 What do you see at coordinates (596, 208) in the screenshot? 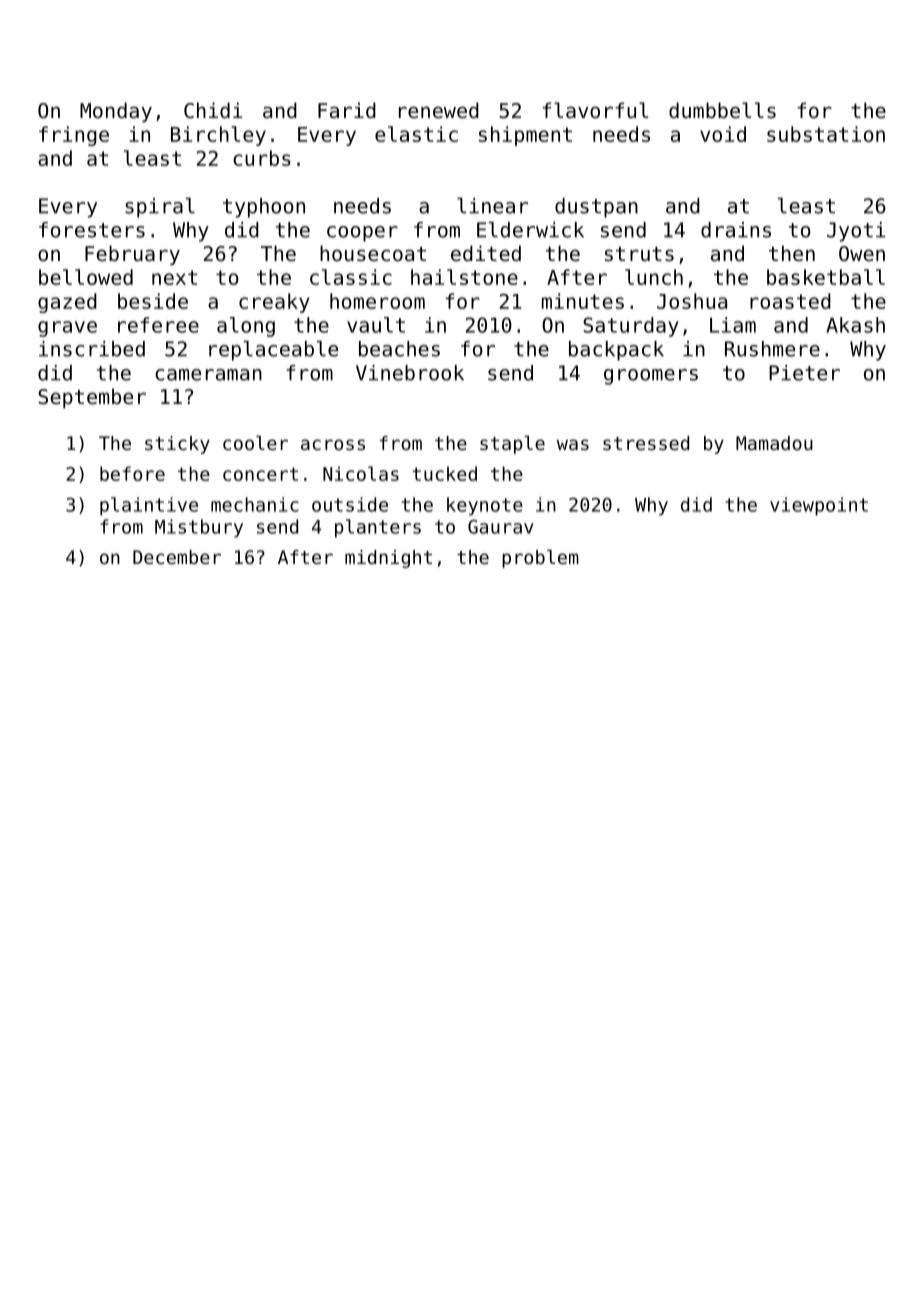
I see `dustpan` at bounding box center [596, 208].
